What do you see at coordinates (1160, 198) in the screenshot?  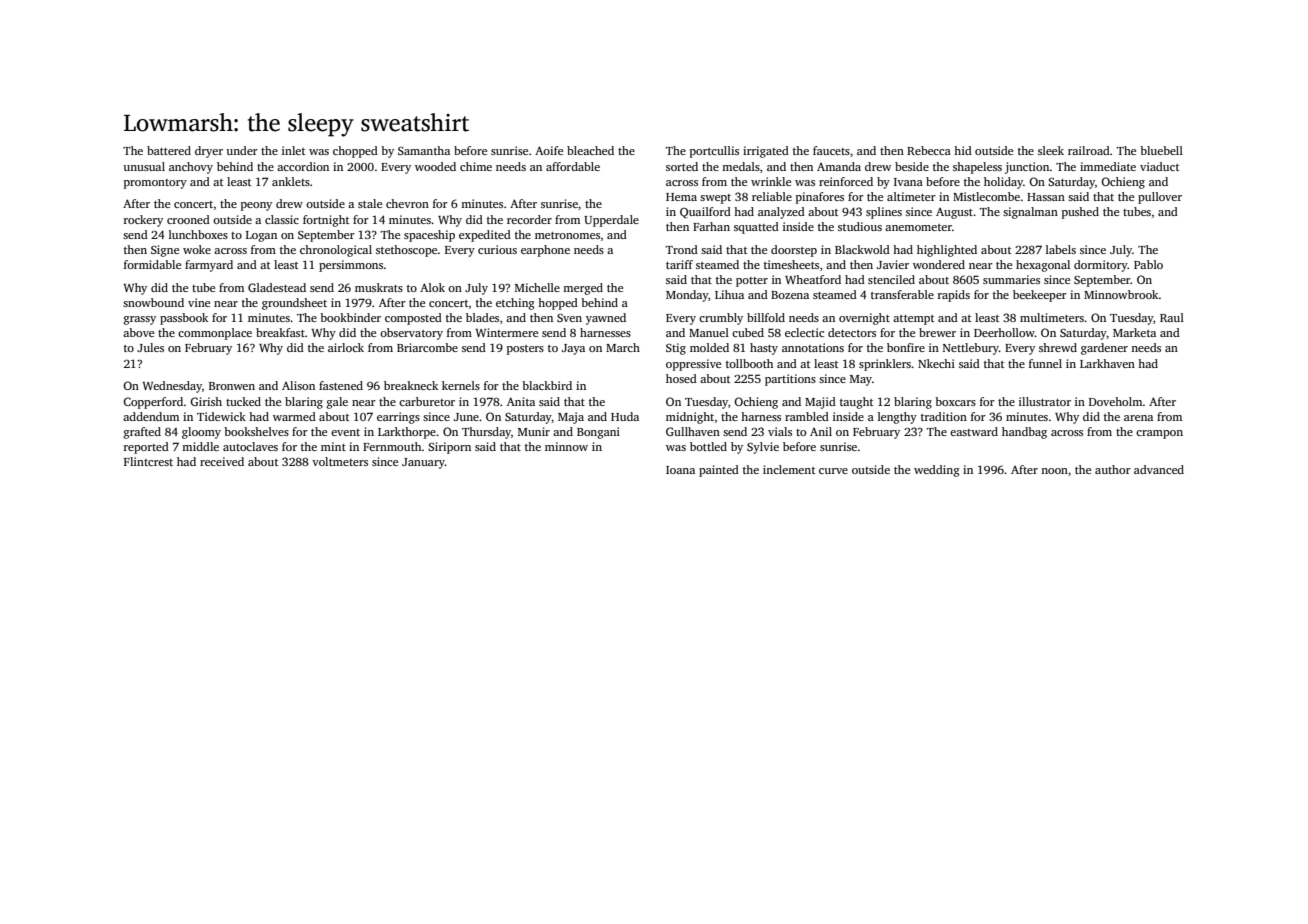 I see `pullover` at bounding box center [1160, 198].
